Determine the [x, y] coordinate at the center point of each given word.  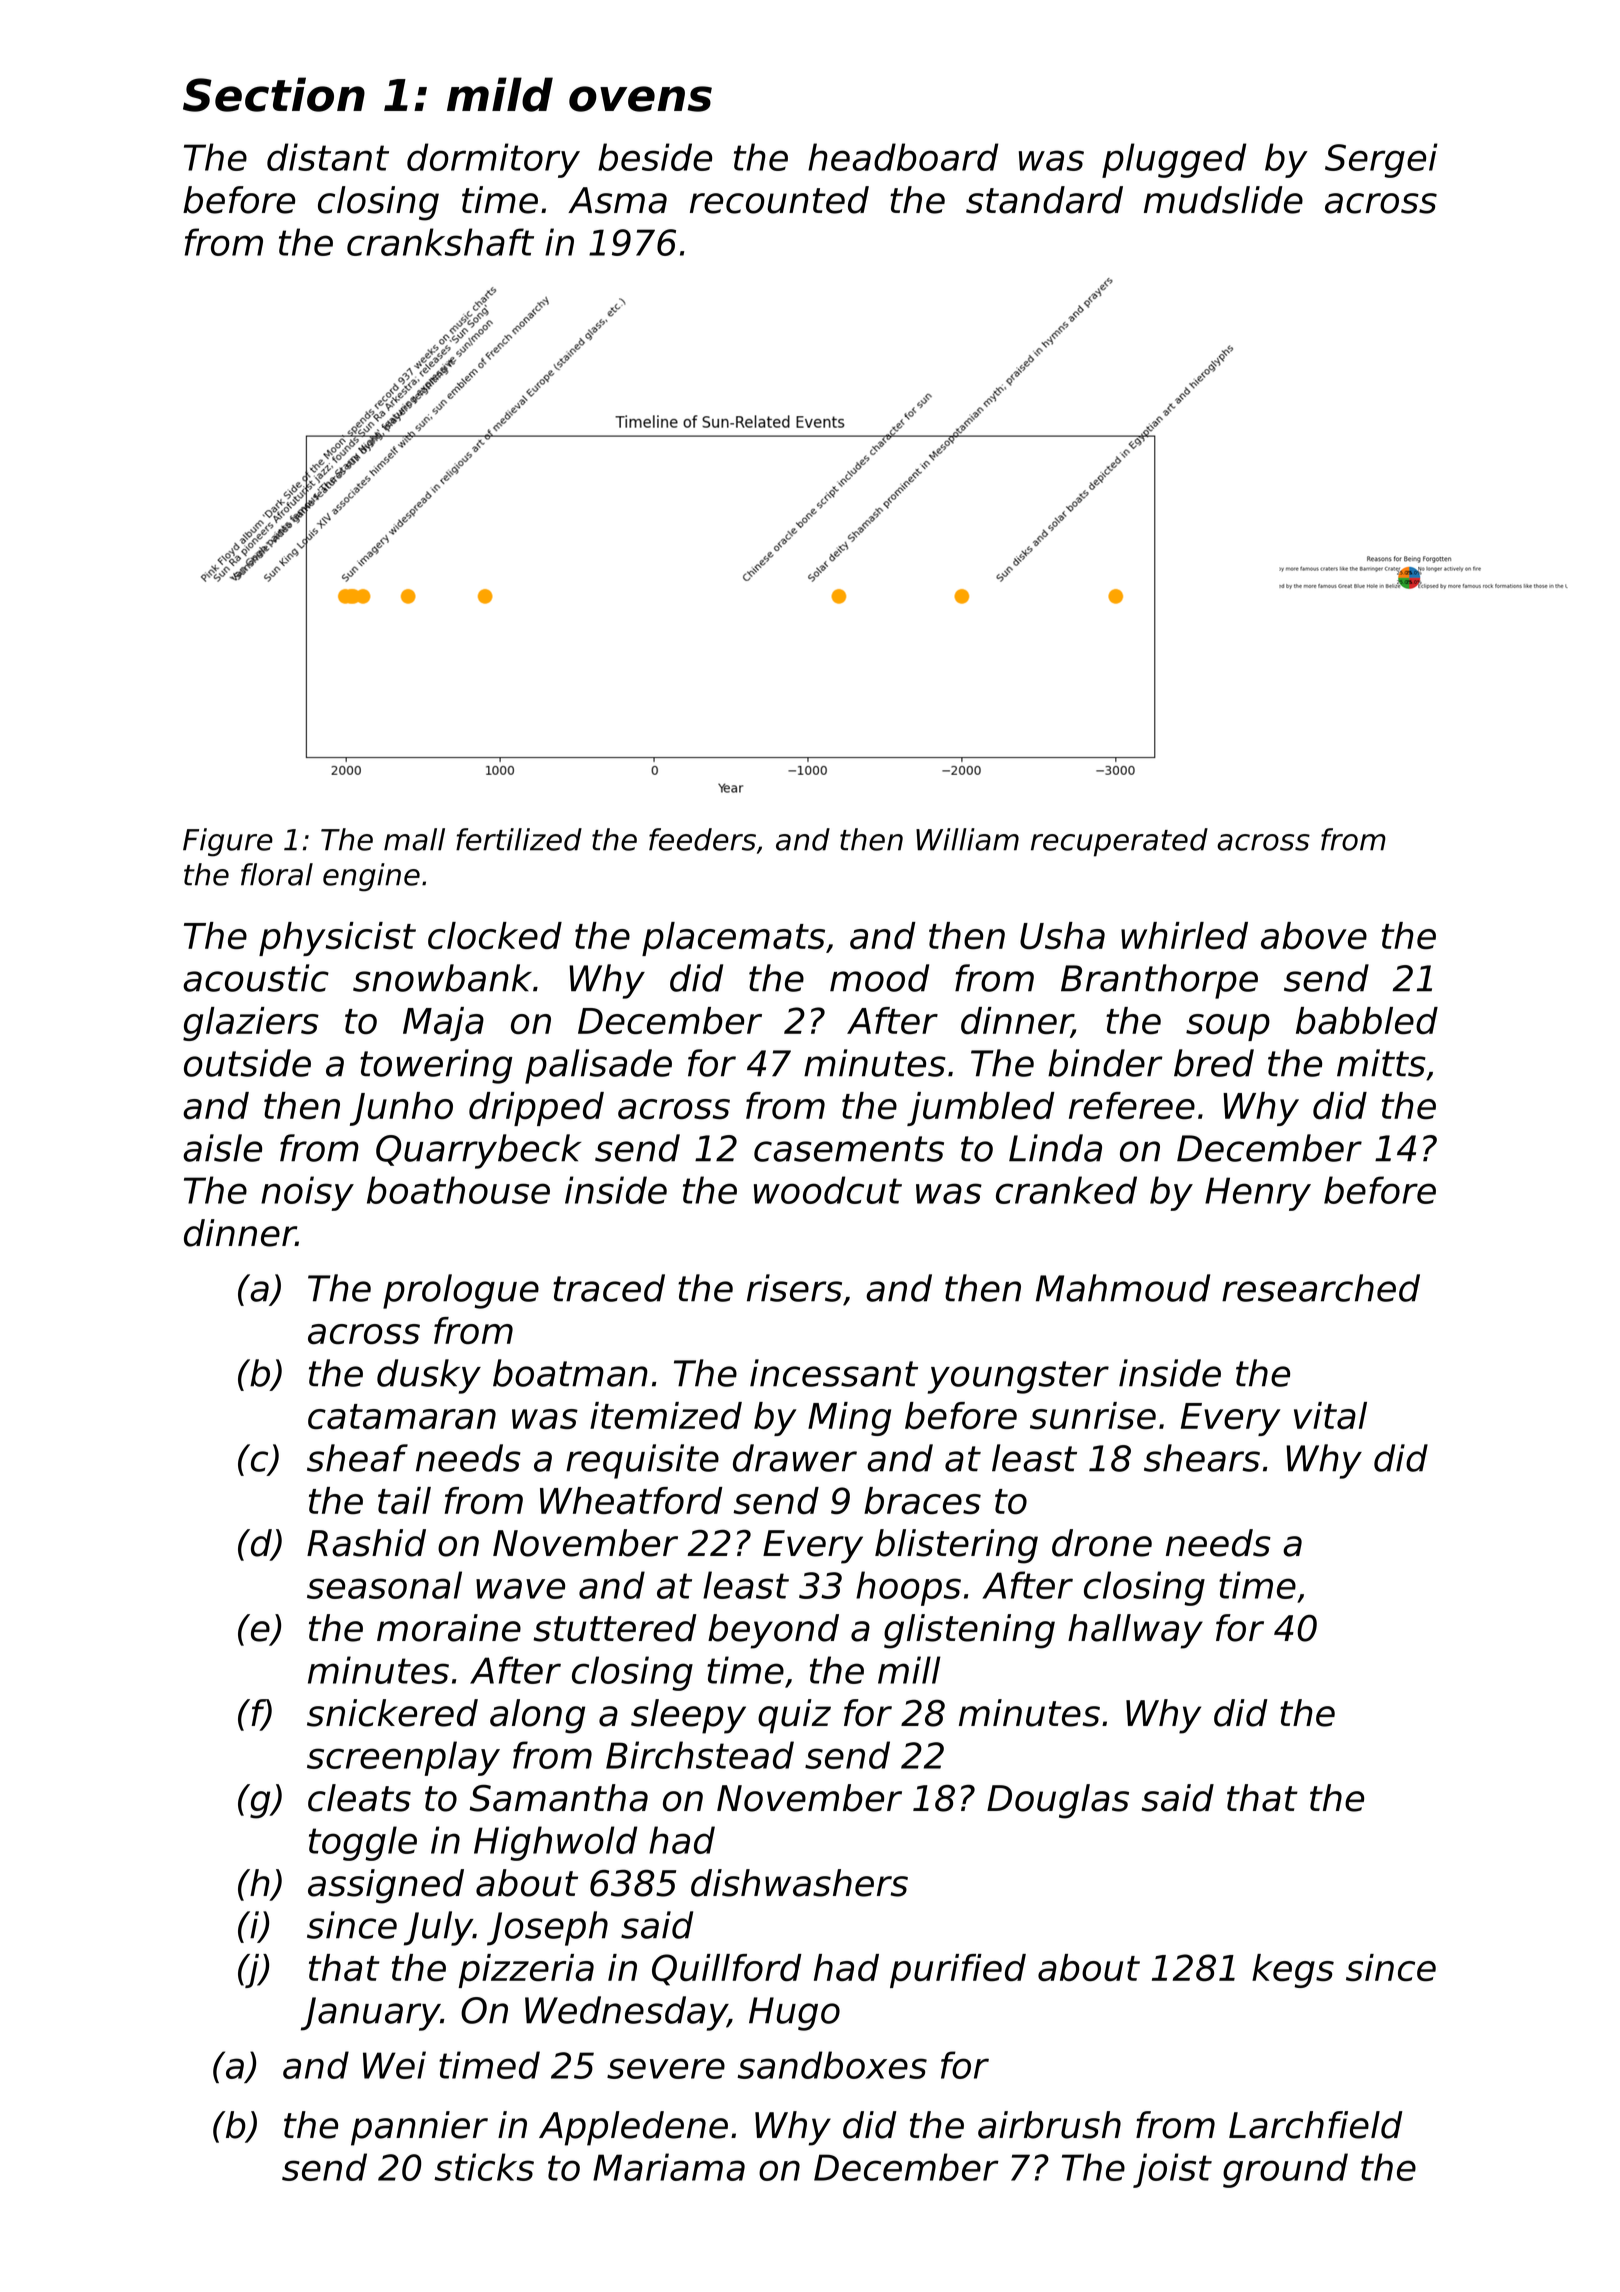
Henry [1258, 1194]
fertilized [519, 839]
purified [958, 1971]
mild [500, 94]
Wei [394, 2065]
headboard [903, 157]
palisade [598, 1066]
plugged [1174, 160]
